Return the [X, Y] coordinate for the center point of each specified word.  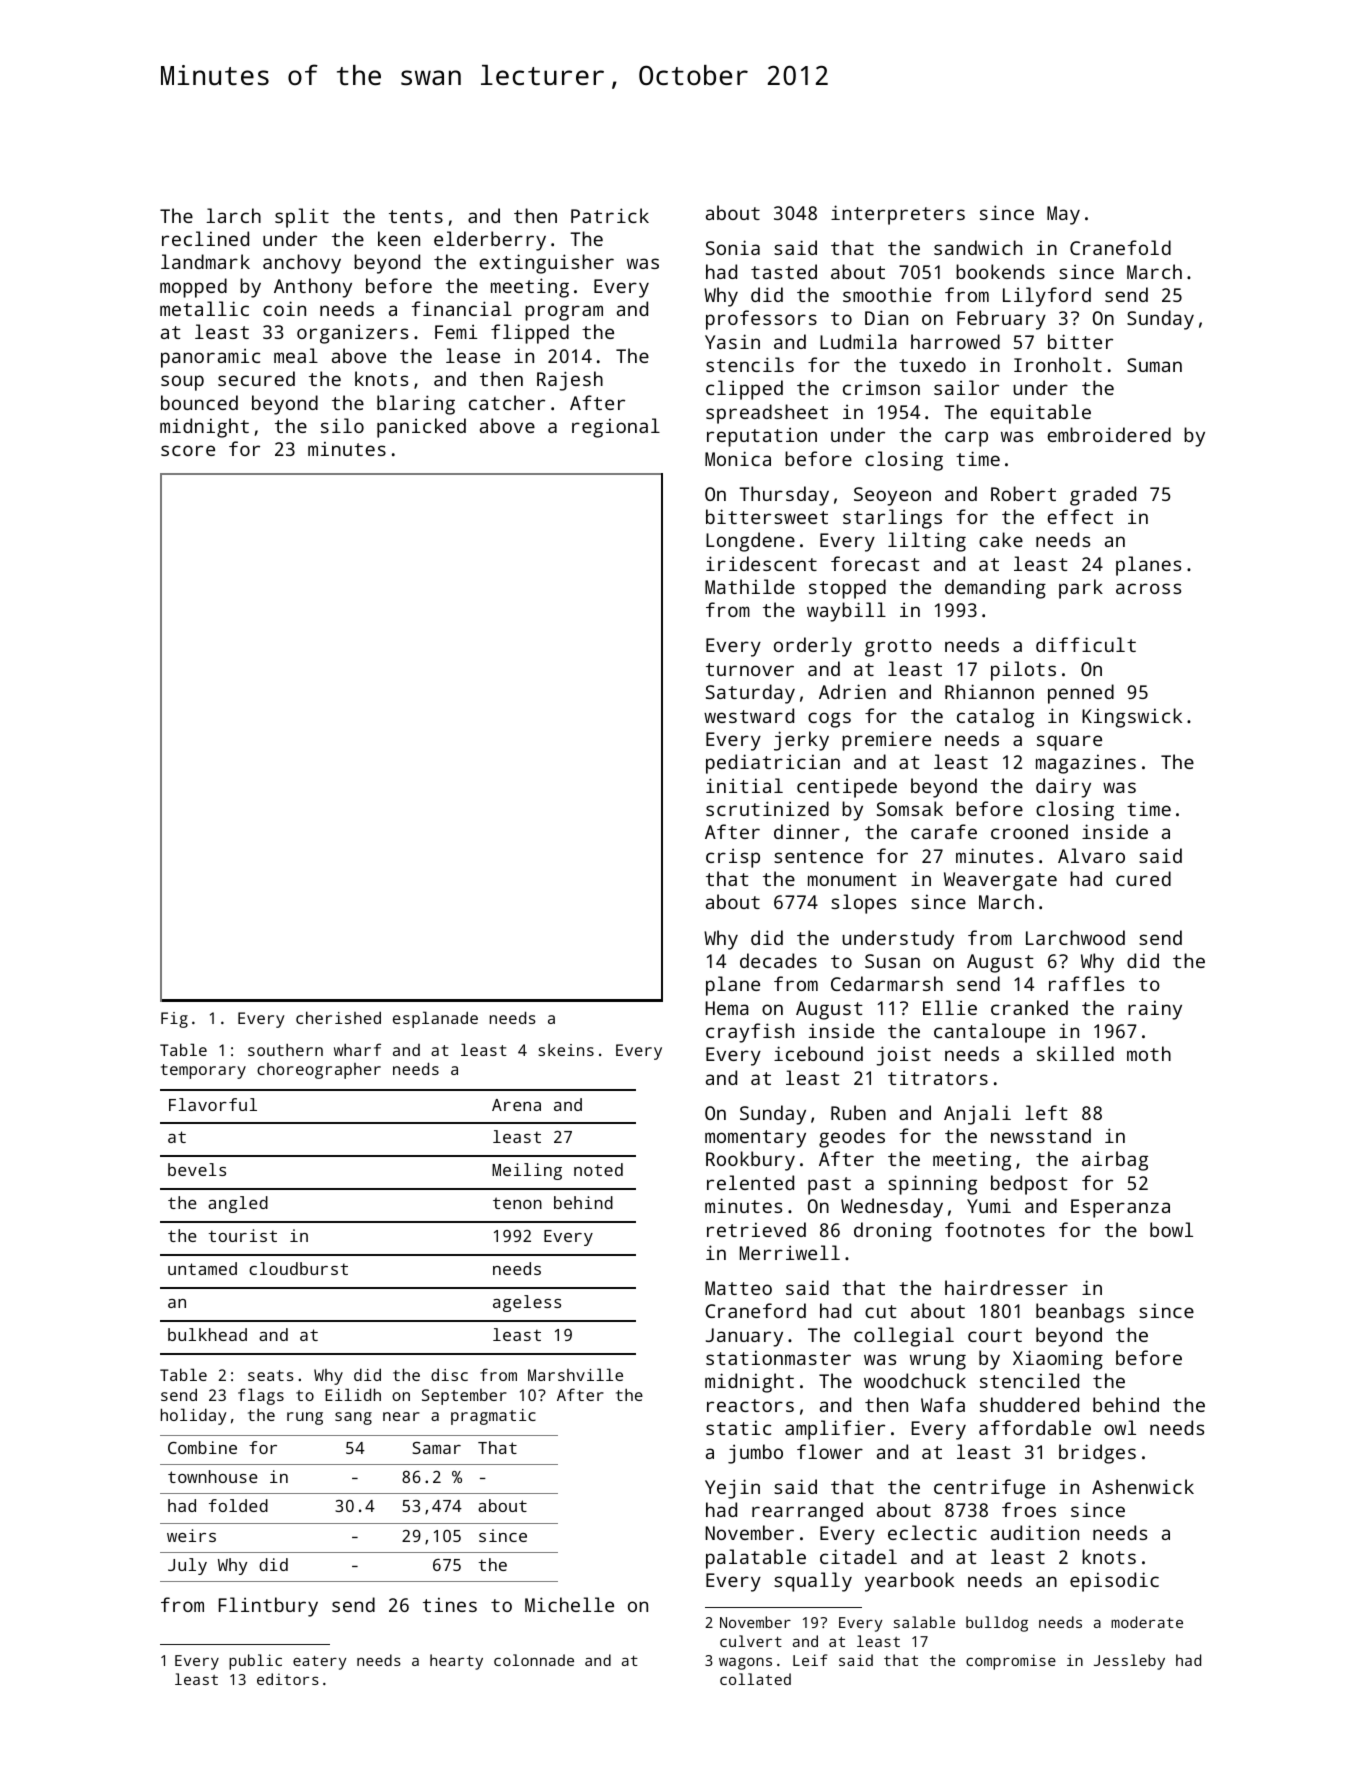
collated [755, 1679]
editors [288, 1679]
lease [473, 355]
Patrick [610, 215]
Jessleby [1129, 1662]
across [1148, 588]
